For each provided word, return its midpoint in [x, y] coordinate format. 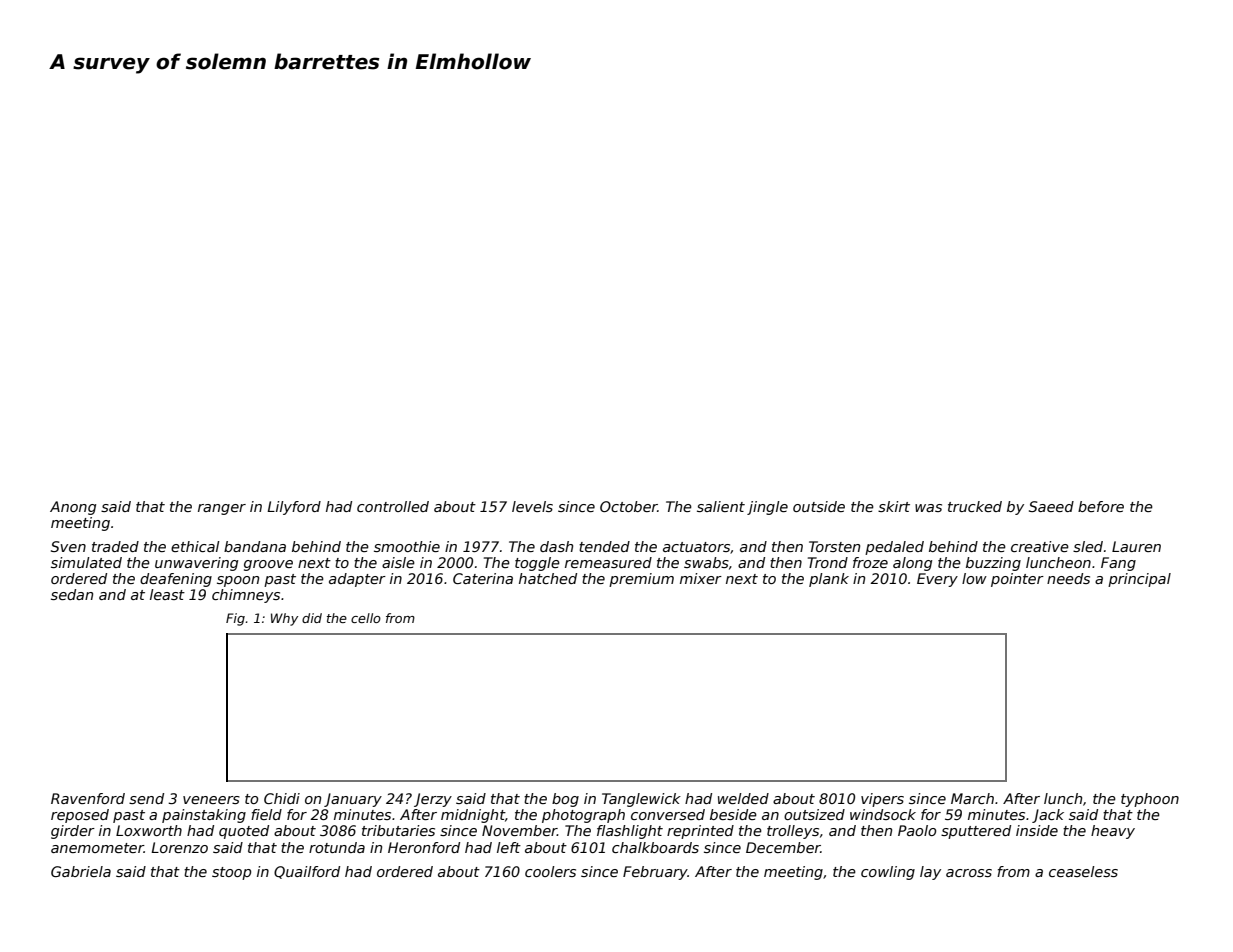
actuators [696, 547]
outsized [814, 814]
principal [1139, 580]
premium [641, 580]
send [146, 798]
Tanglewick [641, 800]
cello [366, 618]
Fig [235, 619]
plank [829, 580]
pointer [1017, 580]
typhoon [1150, 800]
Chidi [282, 798]
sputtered [976, 832]
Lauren [1136, 546]
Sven [68, 546]
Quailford [307, 872]
